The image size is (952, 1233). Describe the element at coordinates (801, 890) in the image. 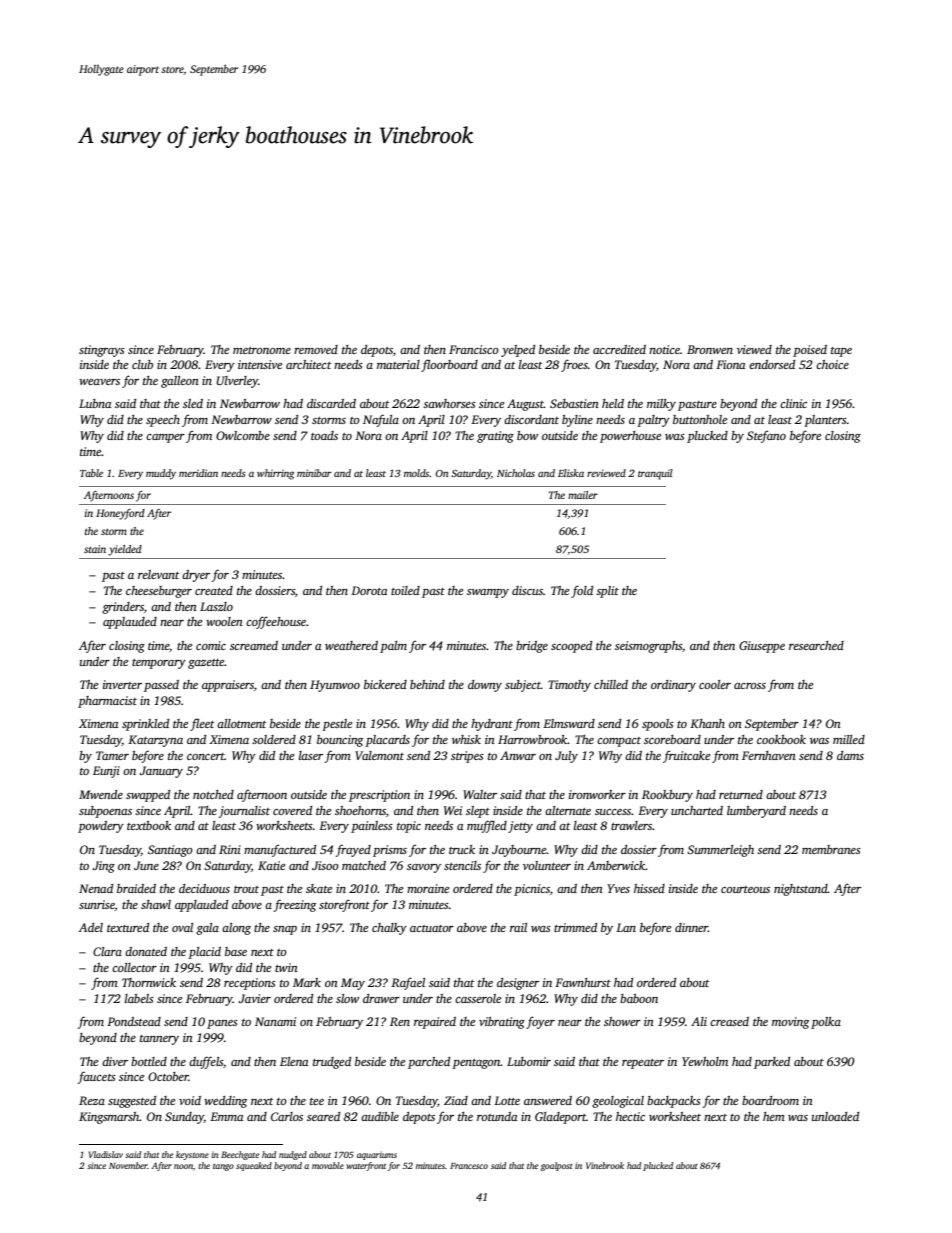

I see `nightstand` at that location.
